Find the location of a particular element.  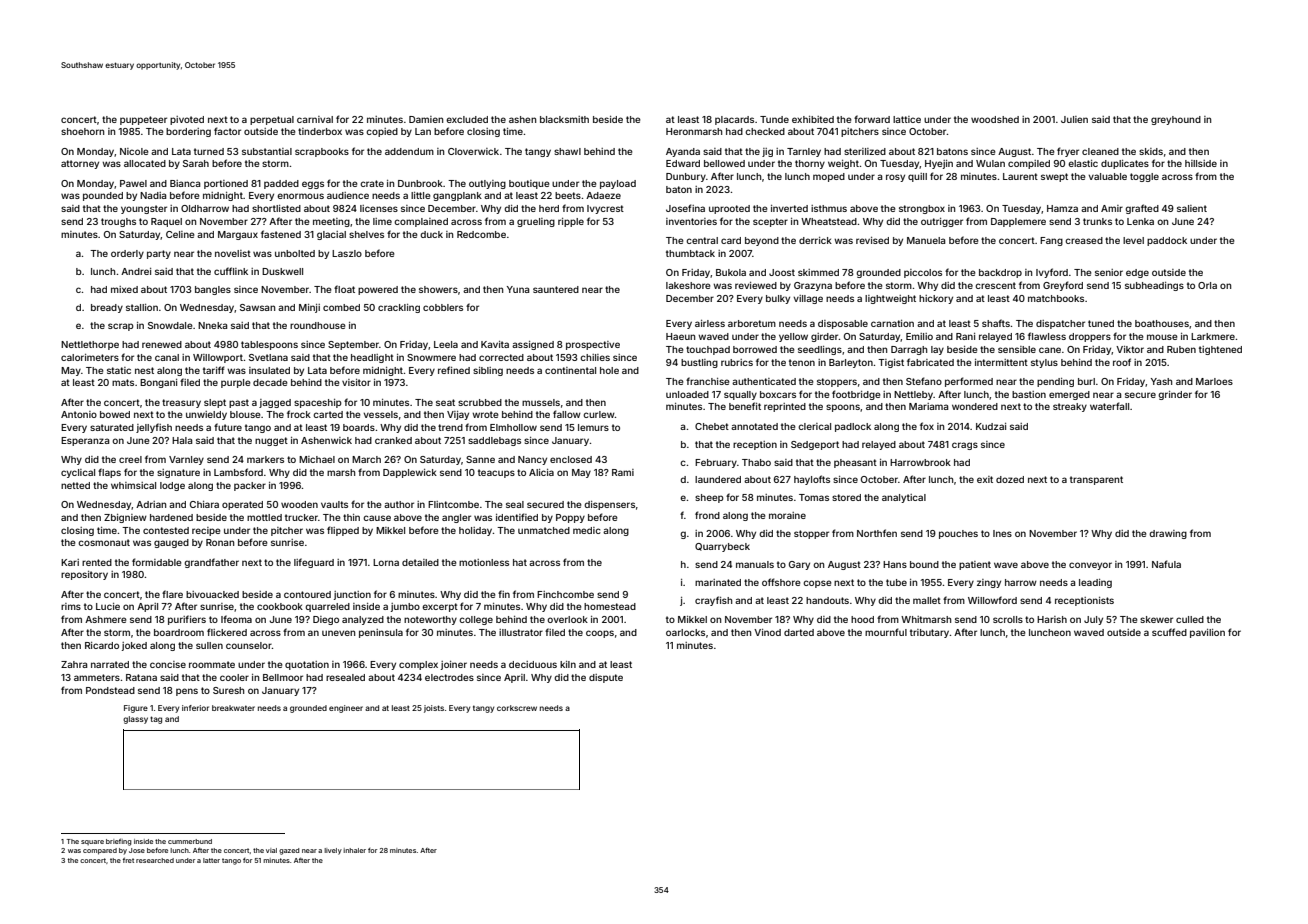

inhaler is located at coordinates (354, 850).
